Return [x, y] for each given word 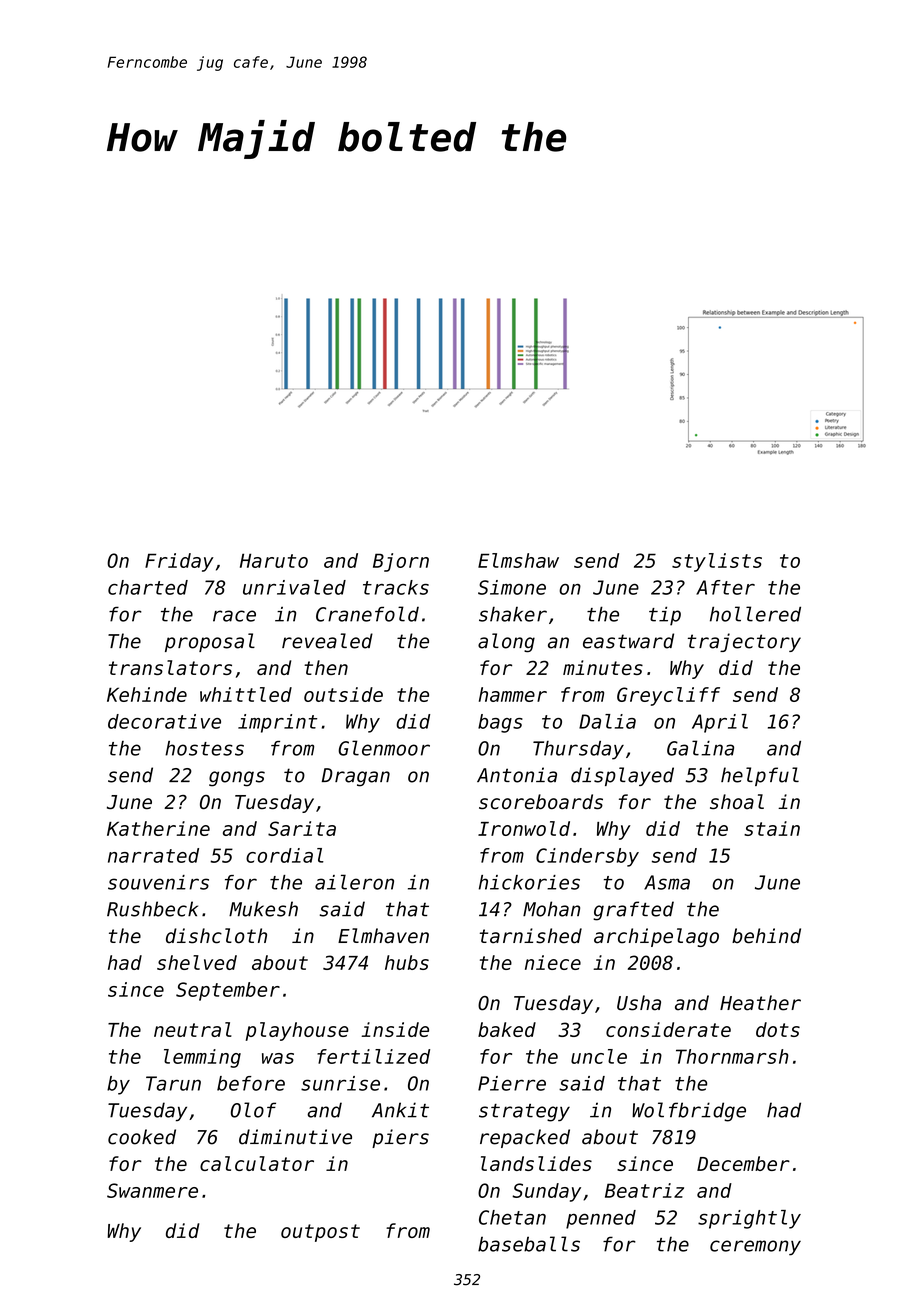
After [725, 587]
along [506, 643]
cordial [285, 855]
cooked [142, 1137]
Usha [639, 1003]
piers [400, 1138]
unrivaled [294, 587]
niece [553, 962]
